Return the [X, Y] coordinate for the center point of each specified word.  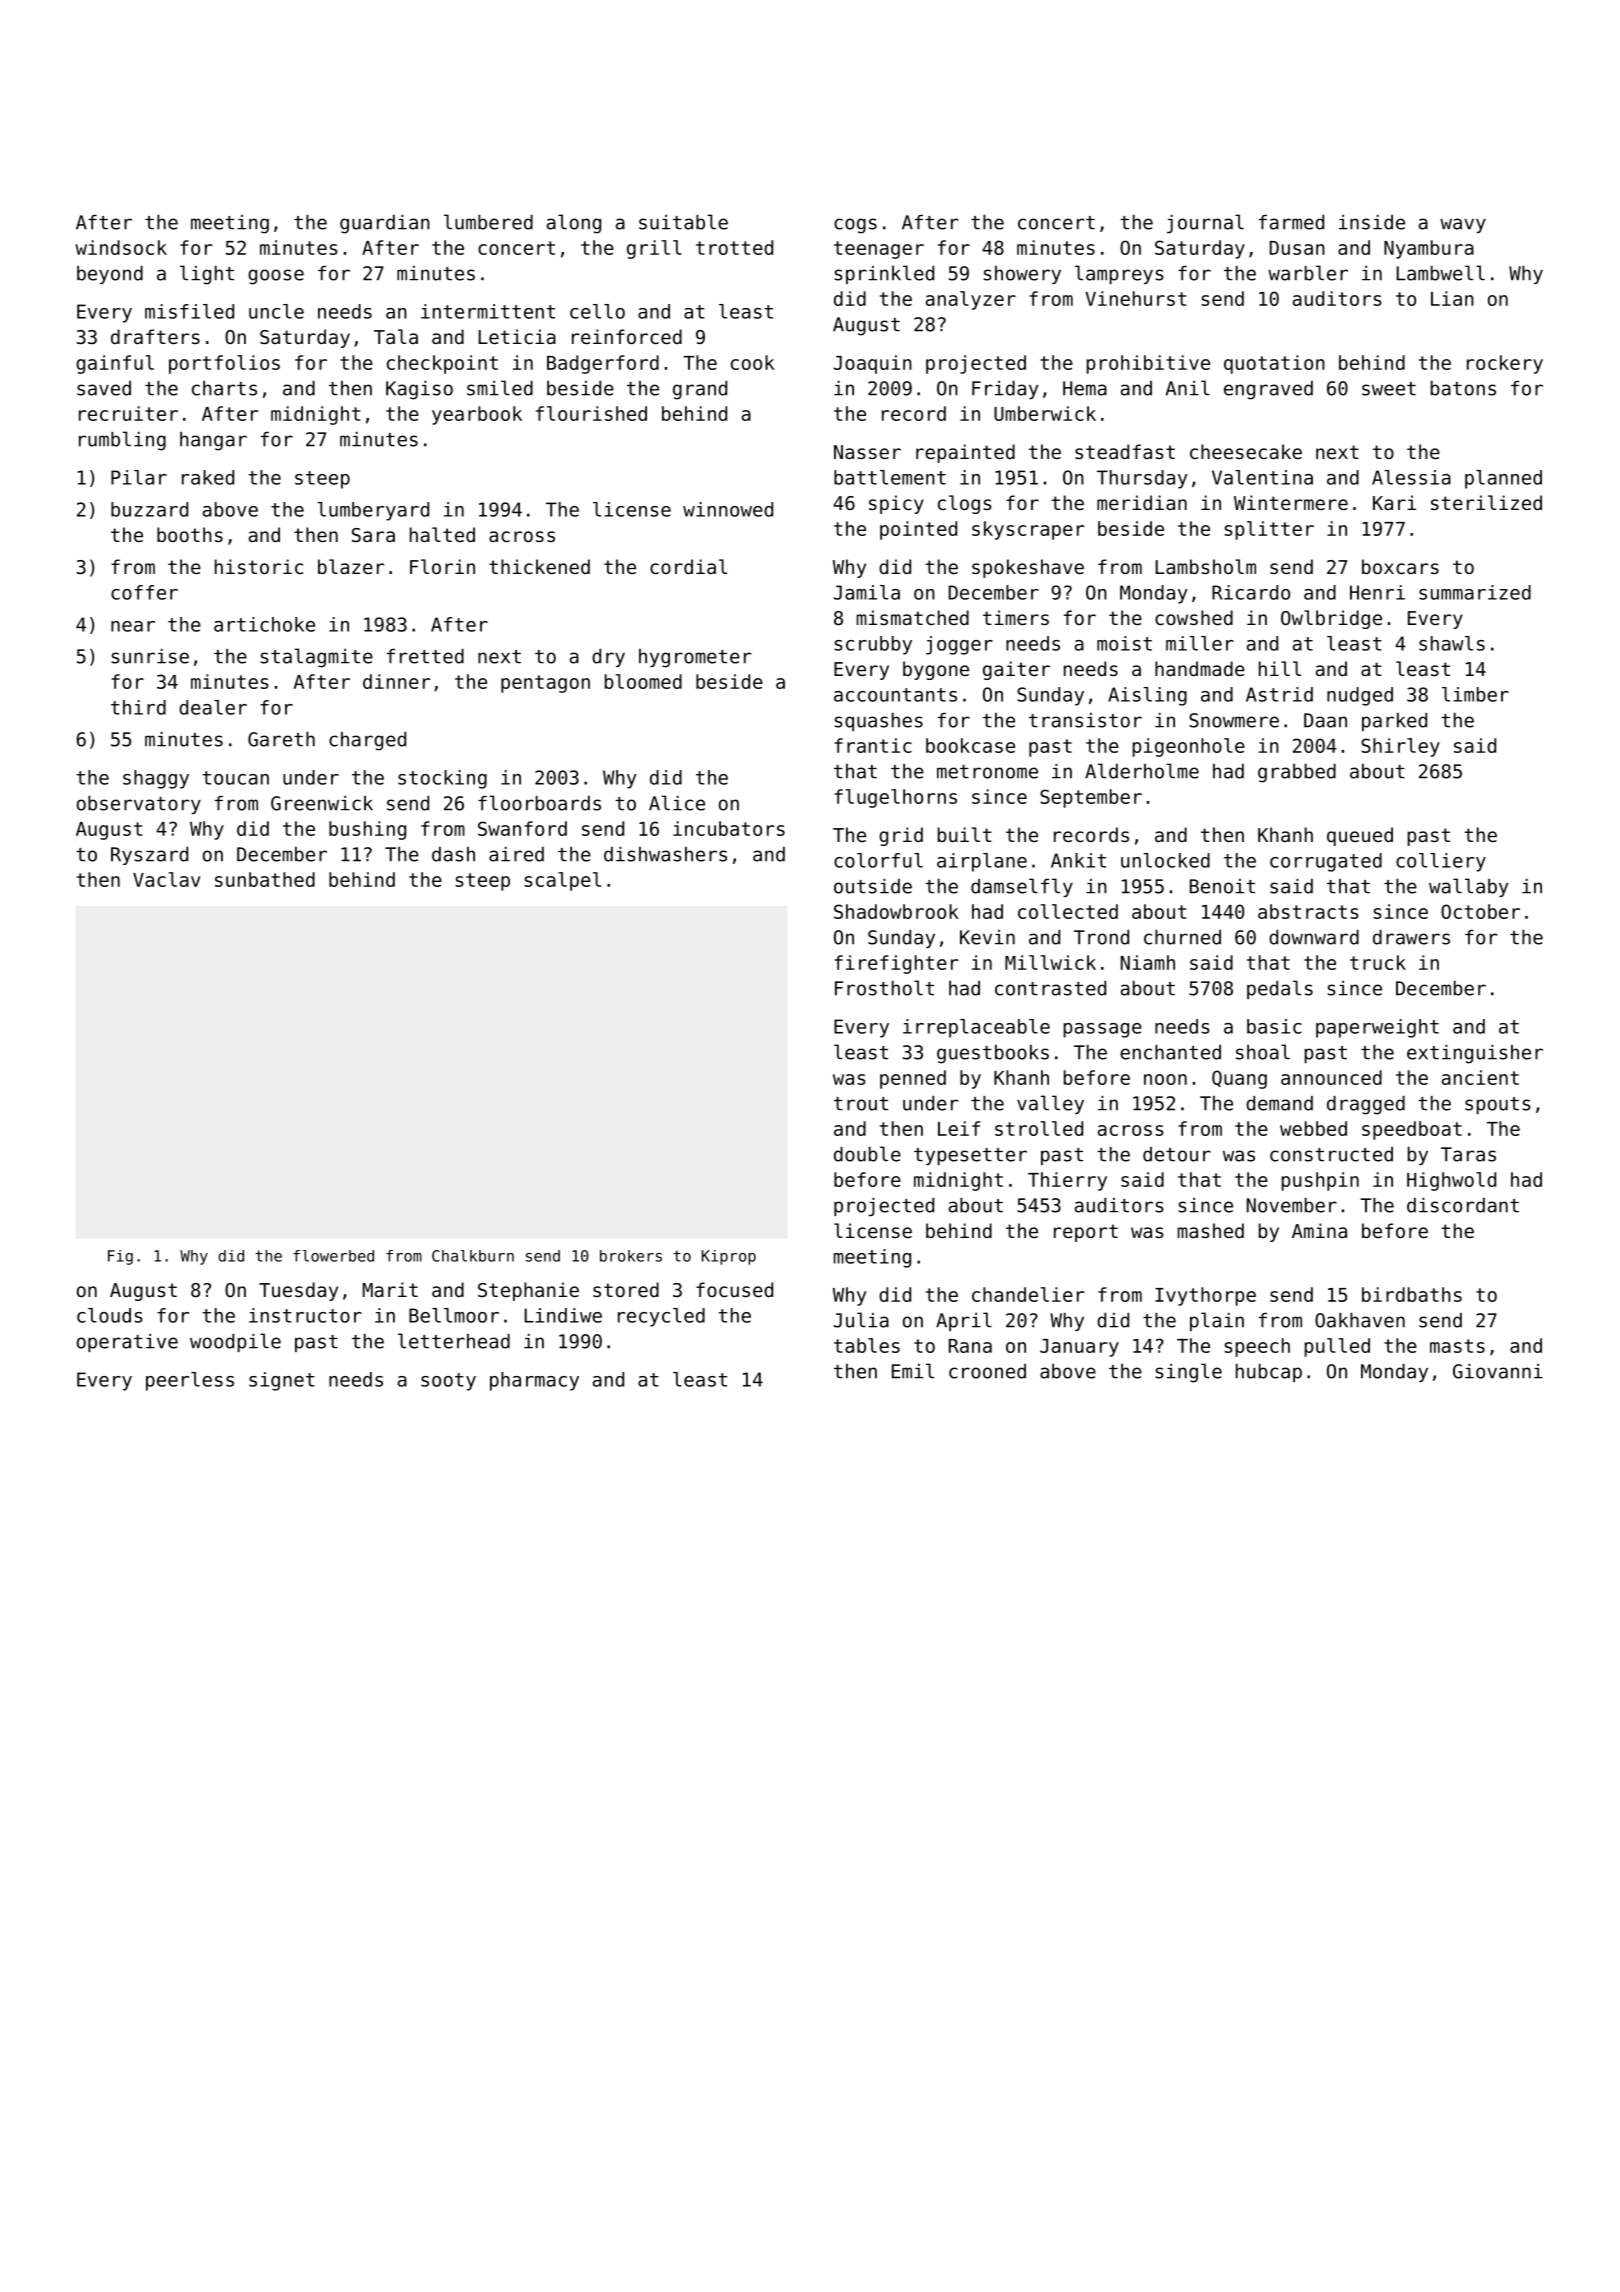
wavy [1463, 225]
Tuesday [298, 1291]
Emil [913, 1371]
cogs [855, 226]
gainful [115, 364]
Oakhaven [1360, 1320]
